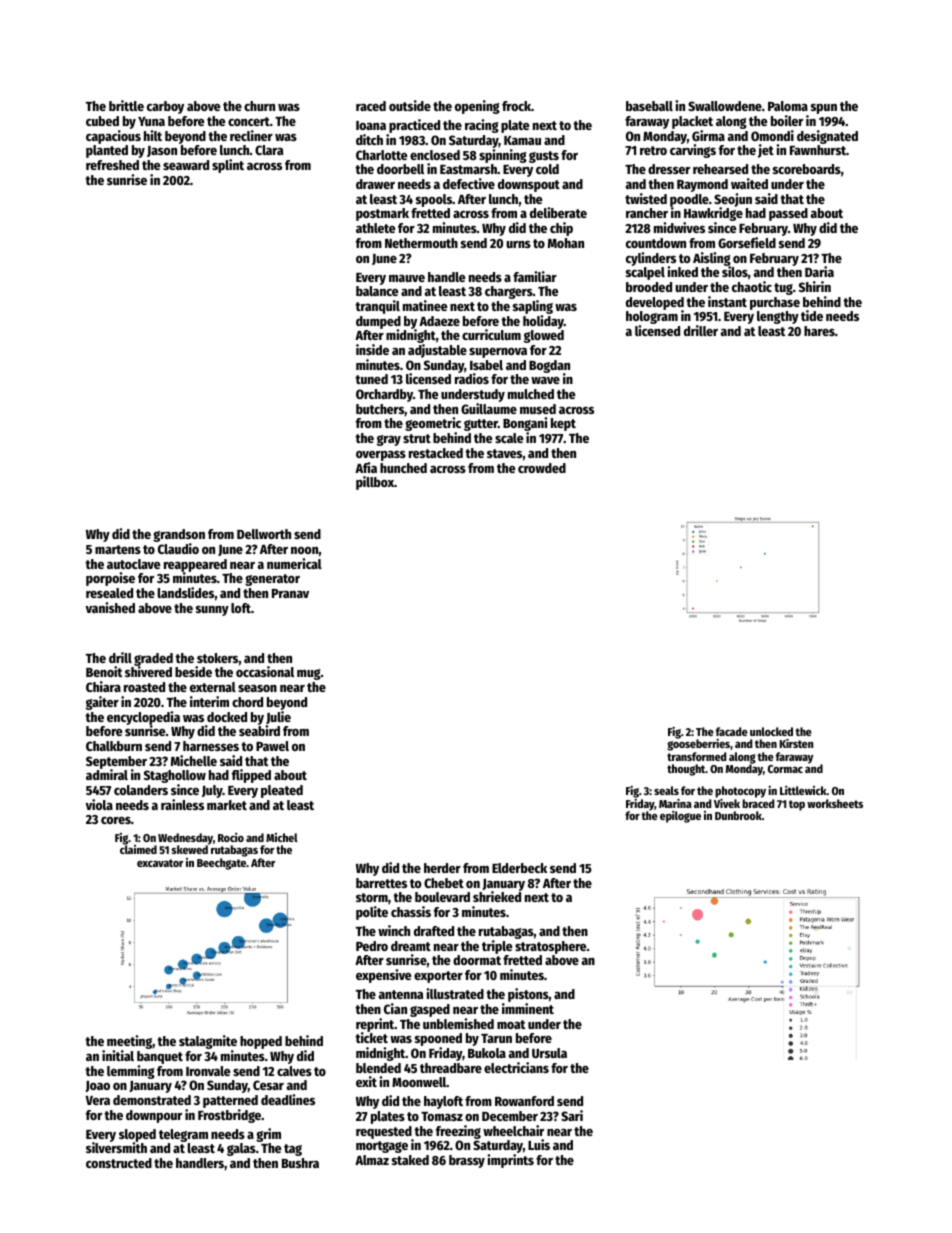 This image has height=1233, width=952. What do you see at coordinates (544, 157) in the image?
I see `gusts` at bounding box center [544, 157].
